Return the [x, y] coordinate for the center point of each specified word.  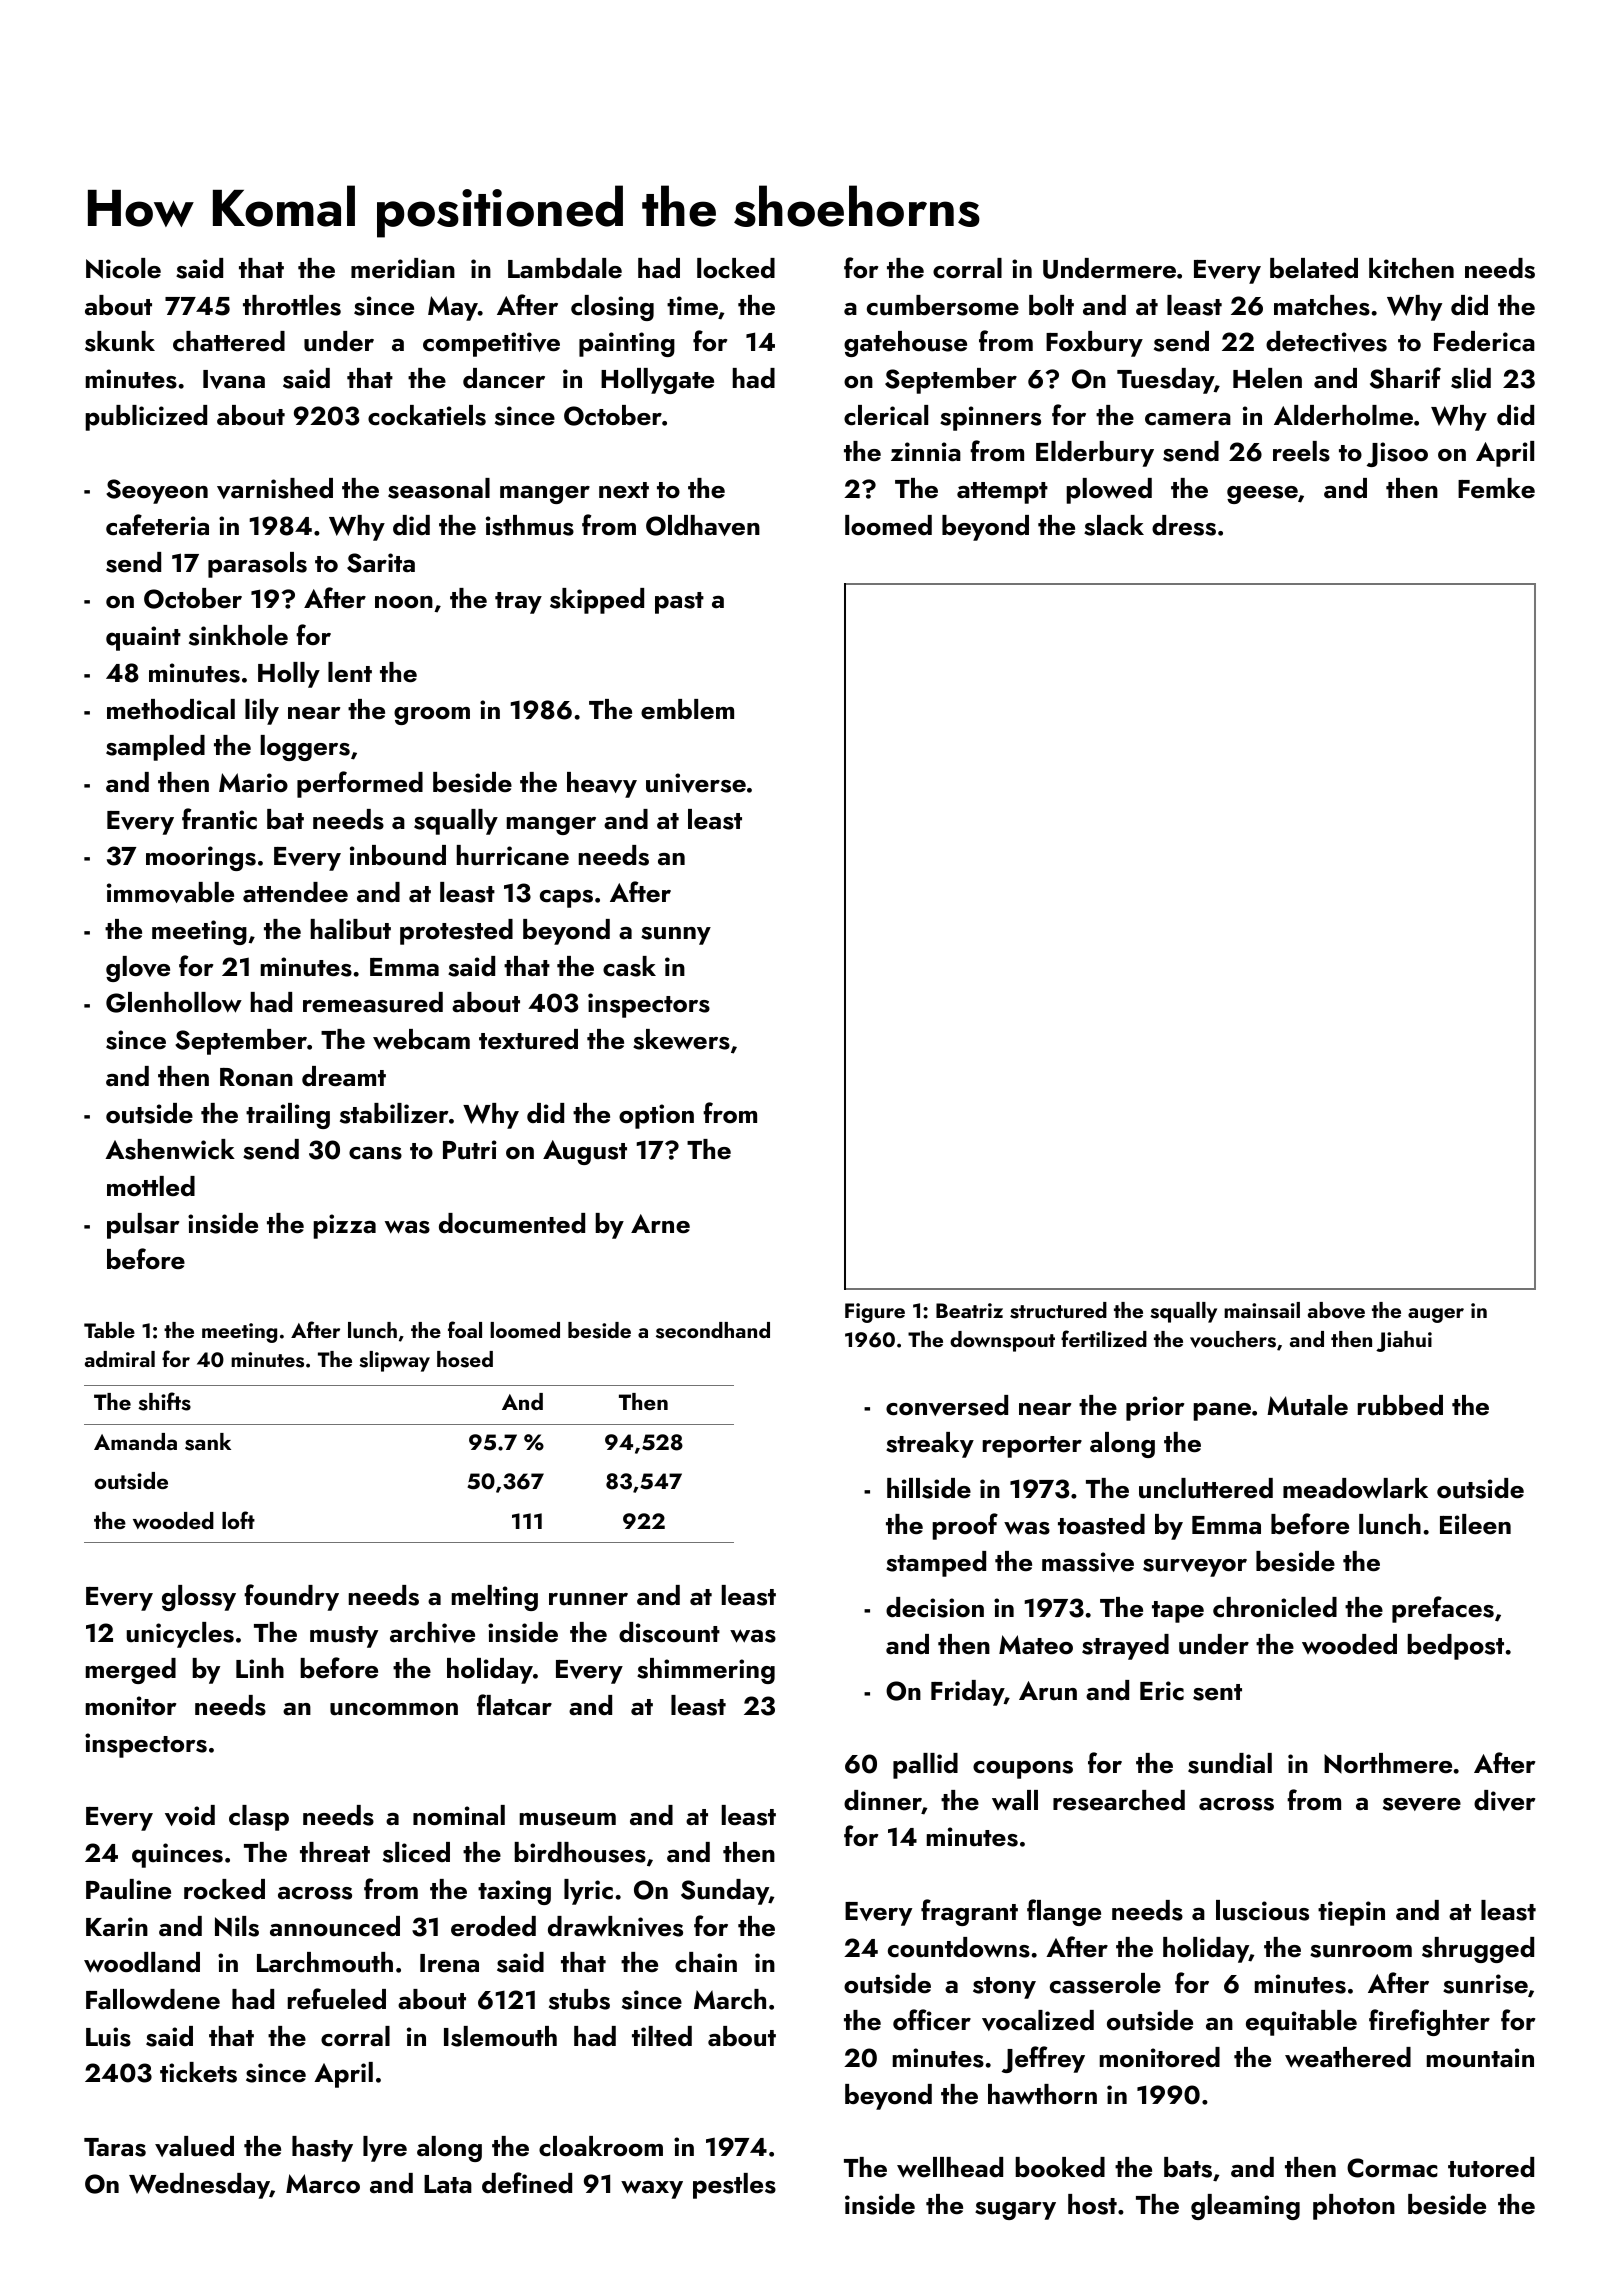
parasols [257, 565]
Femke [1496, 488]
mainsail [1262, 1310]
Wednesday [199, 2186]
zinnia [926, 452]
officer [932, 2020]
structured [1058, 1310]
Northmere [1388, 1763]
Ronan [256, 1077]
